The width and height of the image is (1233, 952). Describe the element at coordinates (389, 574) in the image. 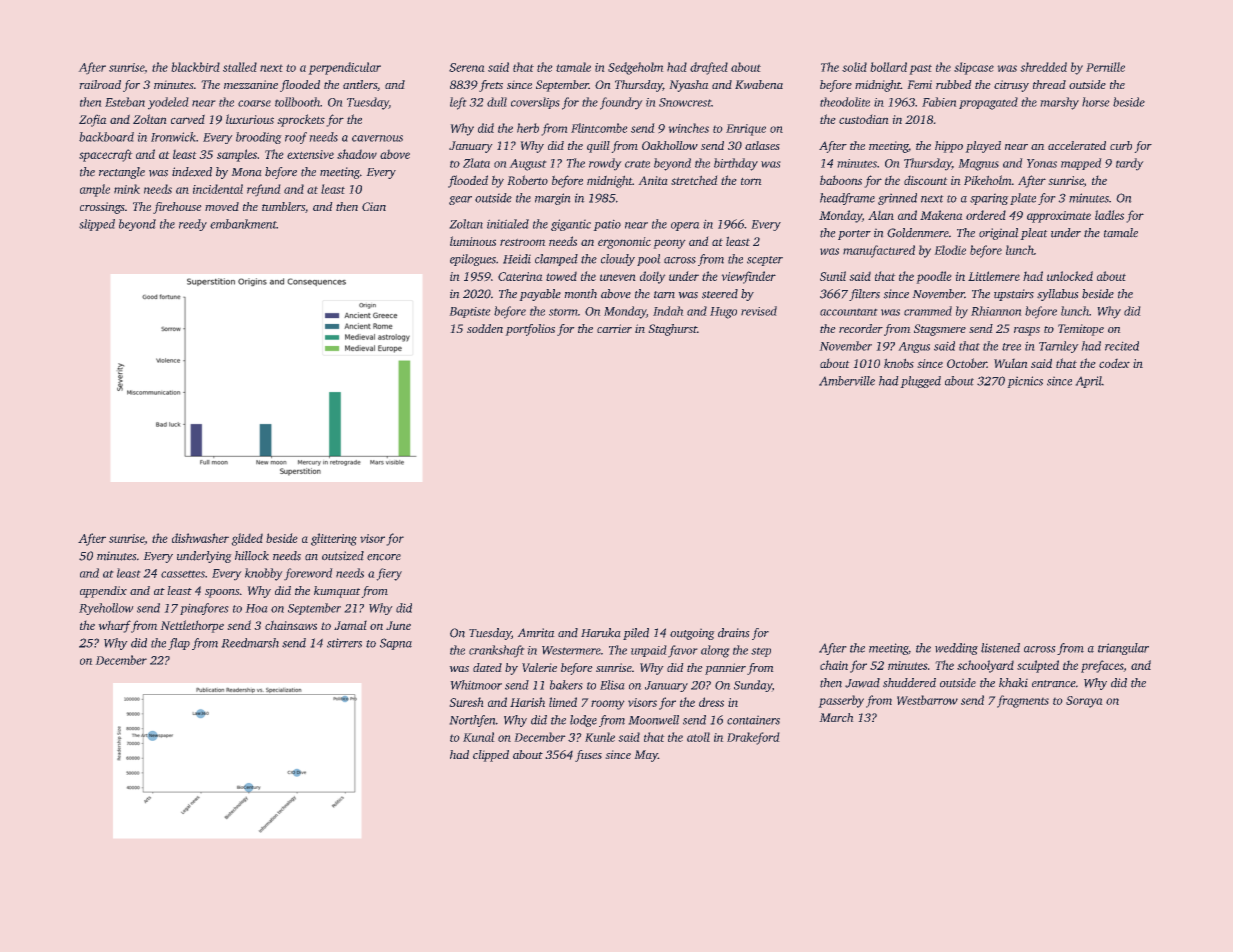

I see `fiery` at that location.
